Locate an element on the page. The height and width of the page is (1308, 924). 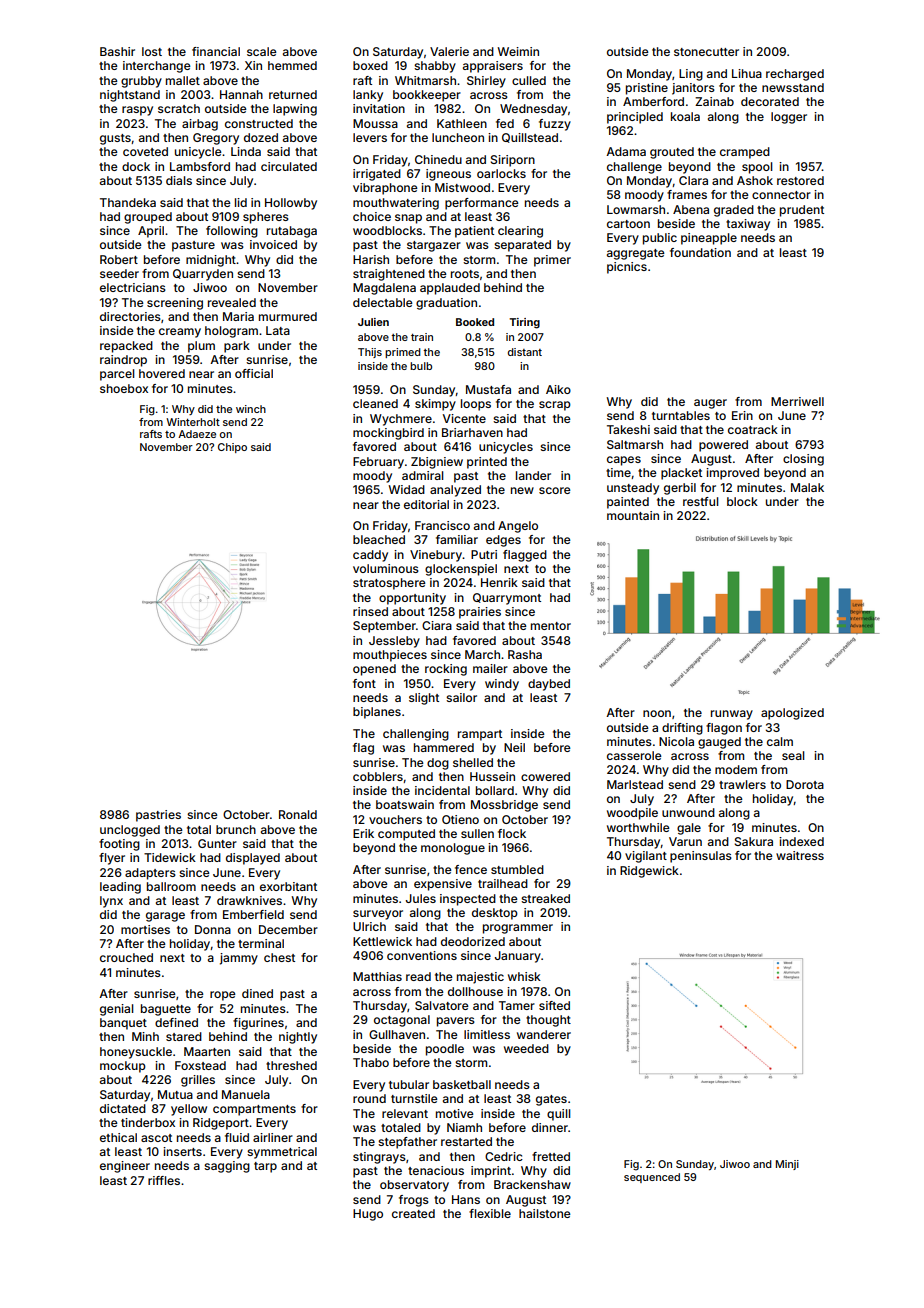
sifted is located at coordinates (554, 1005).
